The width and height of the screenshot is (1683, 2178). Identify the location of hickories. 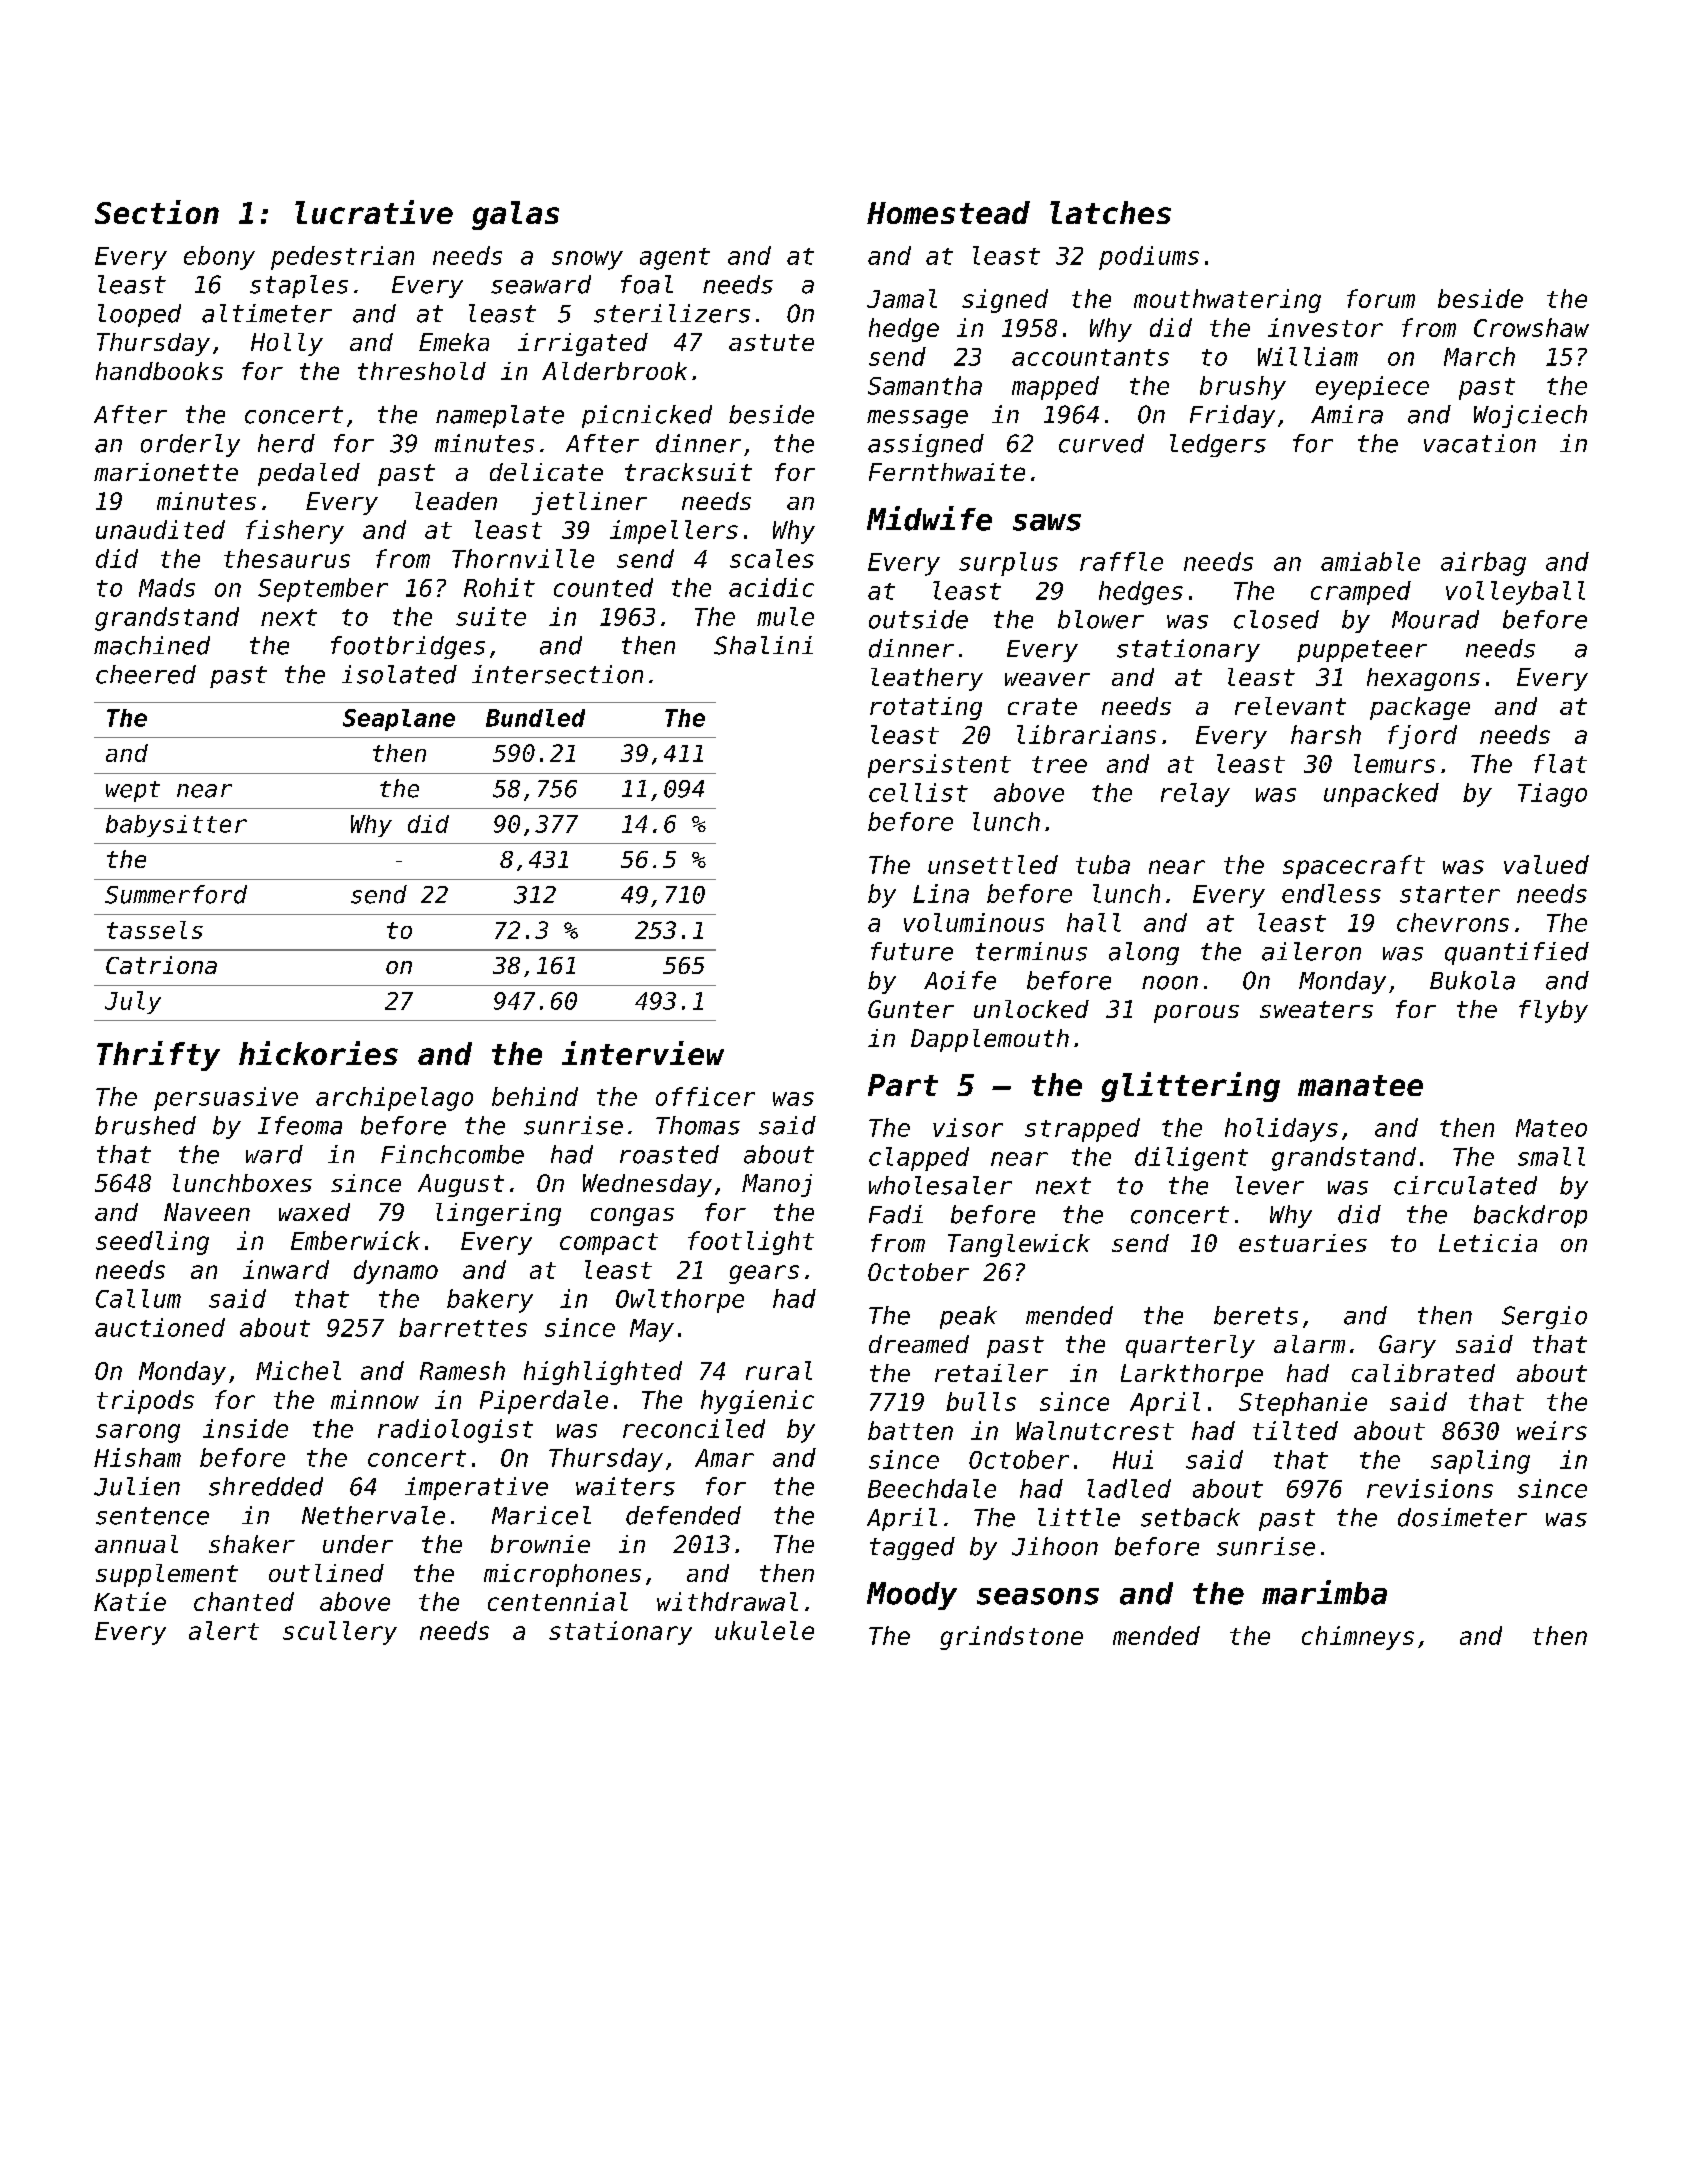
(318, 1053).
